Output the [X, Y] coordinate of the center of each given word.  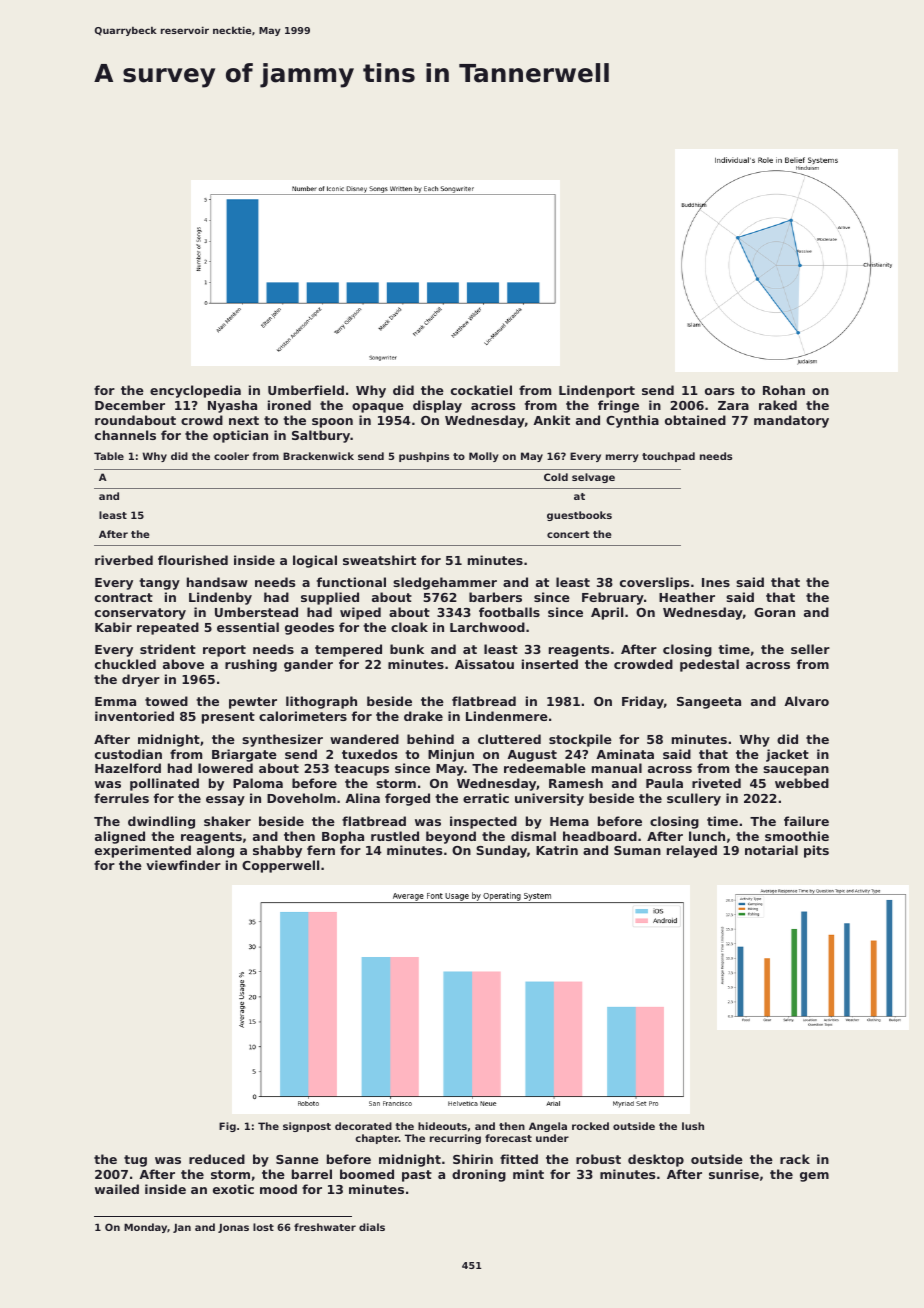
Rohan [784, 390]
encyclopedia [195, 391]
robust [598, 1159]
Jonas [233, 1228]
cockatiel [481, 390]
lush [693, 1126]
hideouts [442, 1126]
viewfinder [183, 865]
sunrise [734, 1174]
